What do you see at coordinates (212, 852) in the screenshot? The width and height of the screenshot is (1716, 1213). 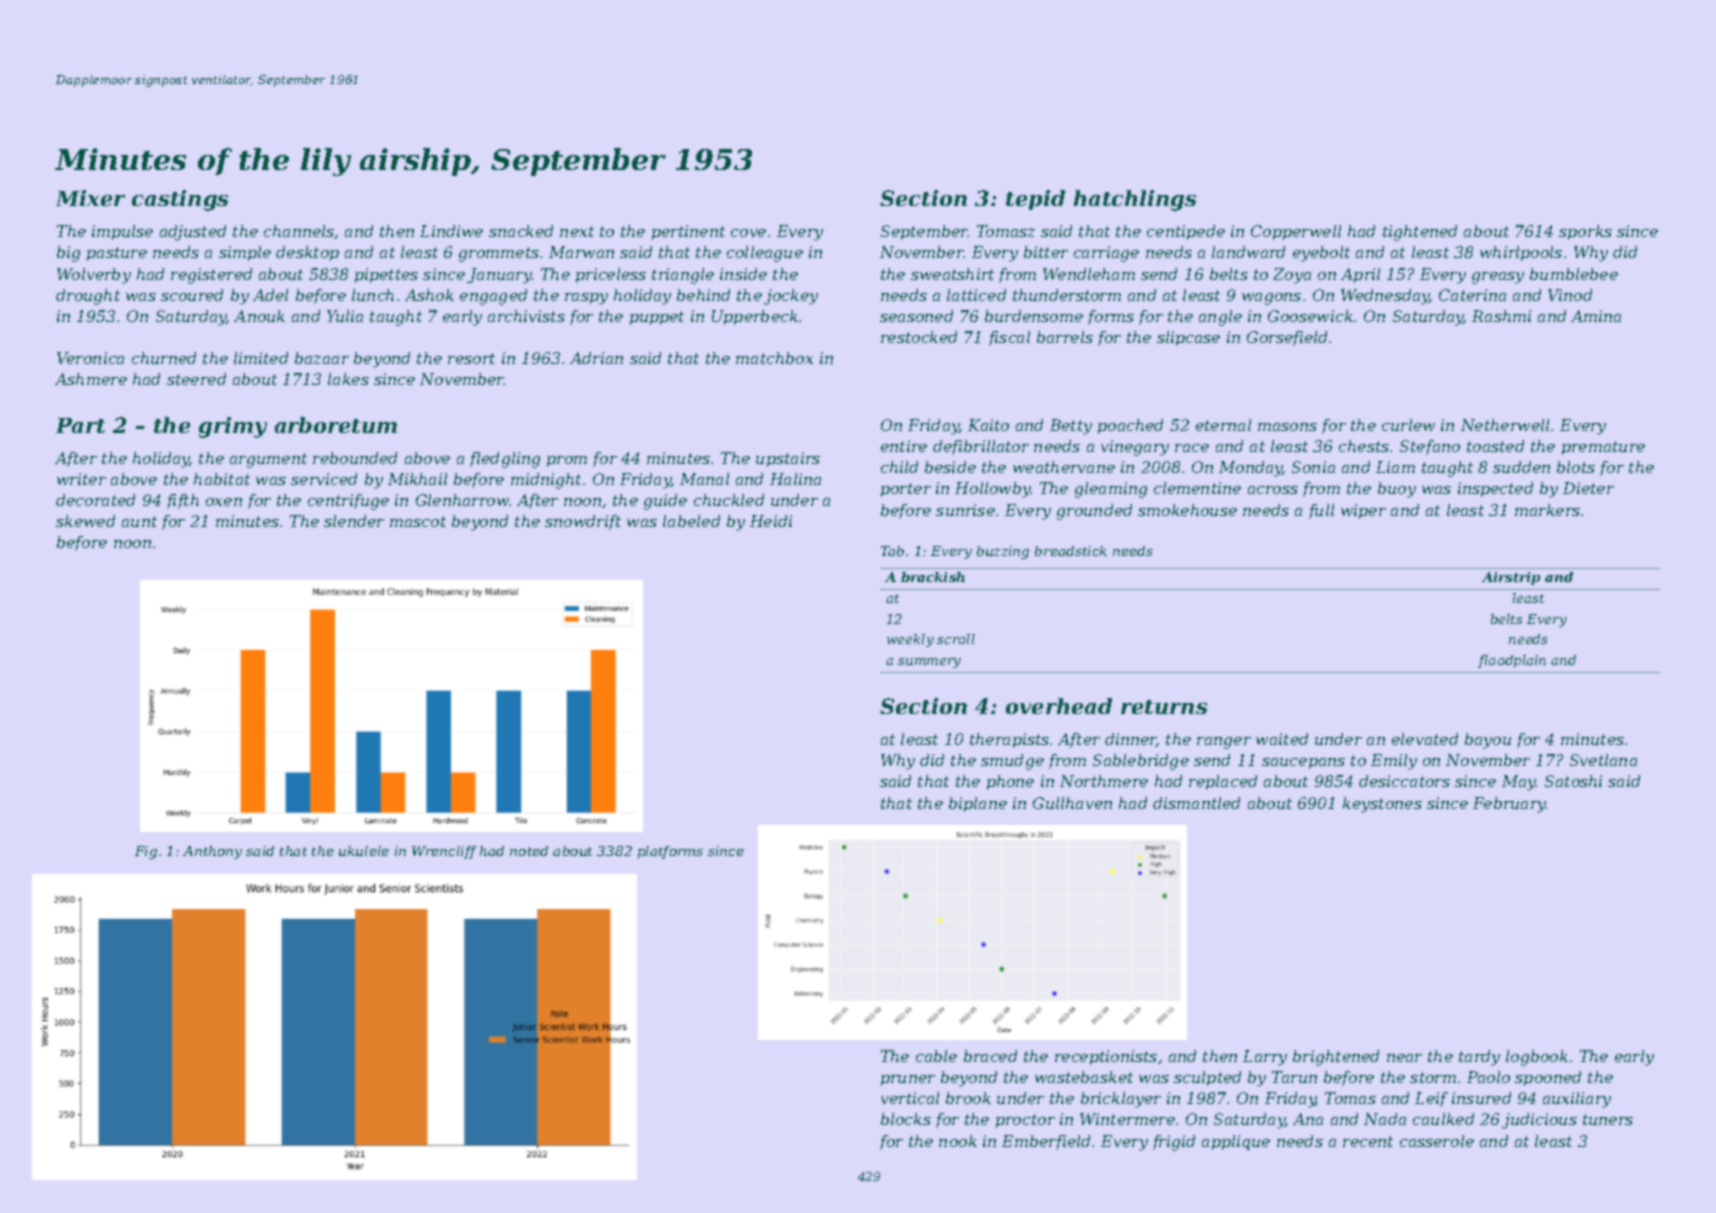 I see `Anthony` at bounding box center [212, 852].
